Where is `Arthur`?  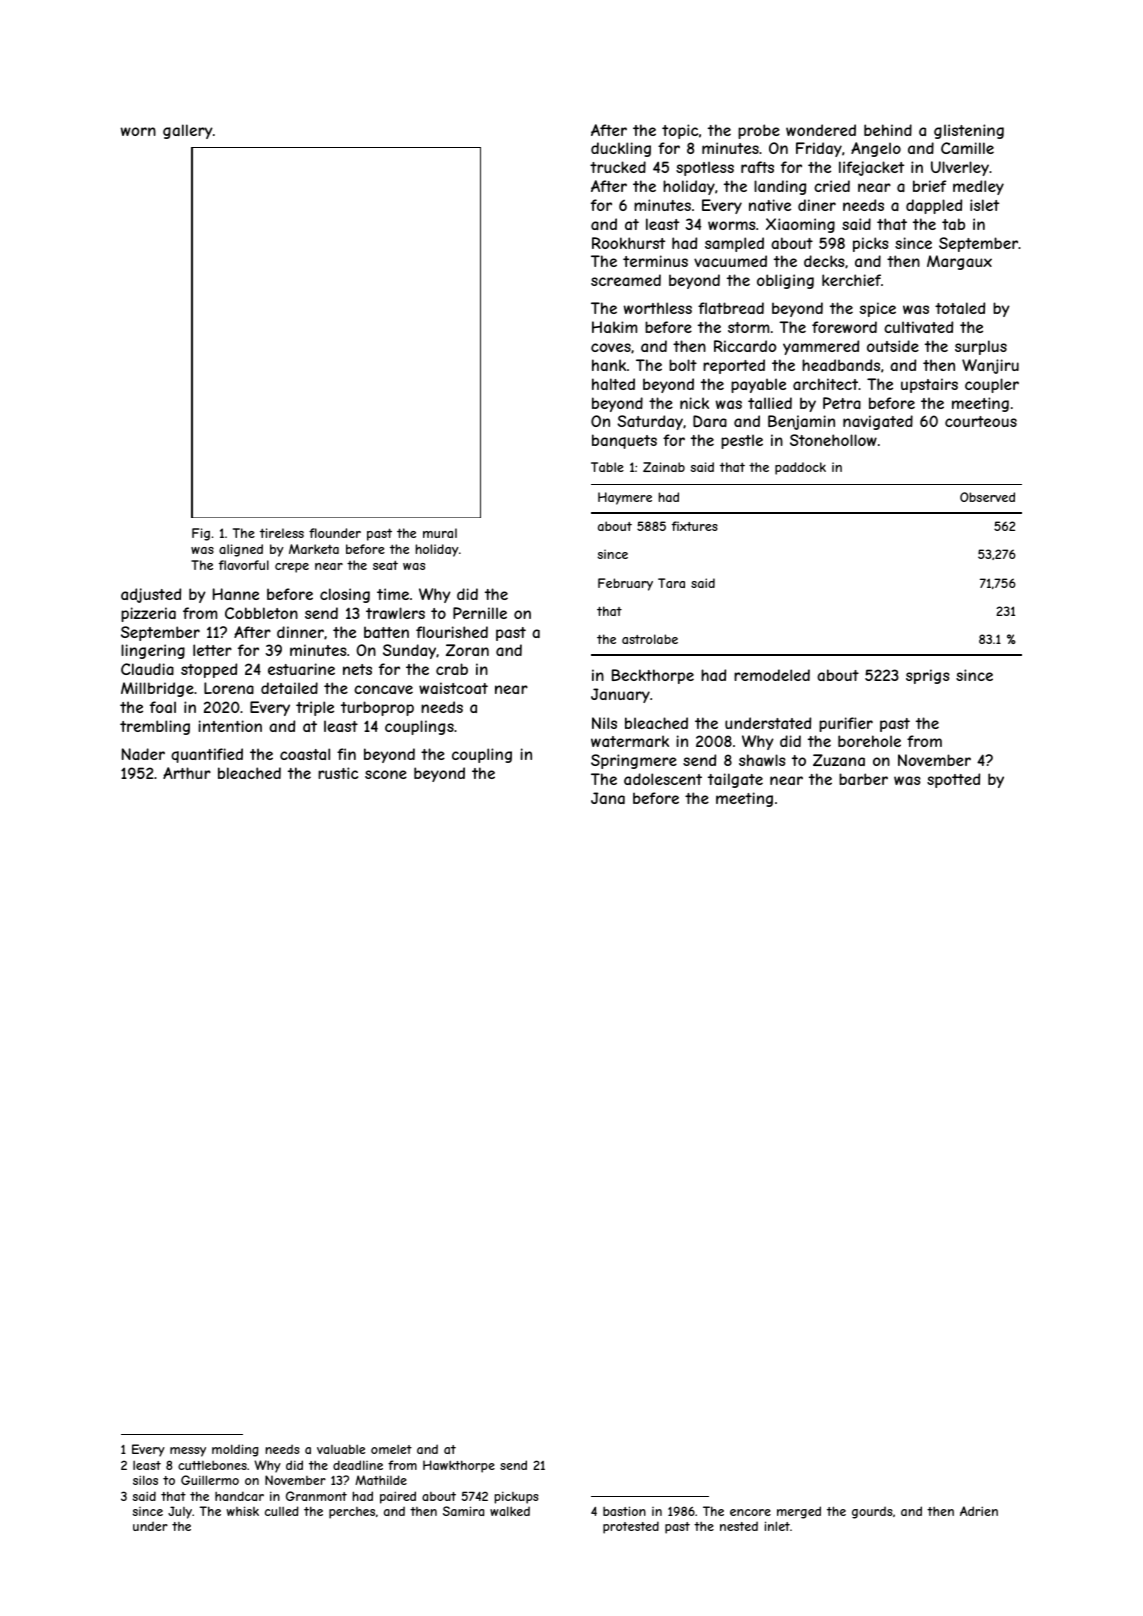
Arthur is located at coordinates (187, 773).
